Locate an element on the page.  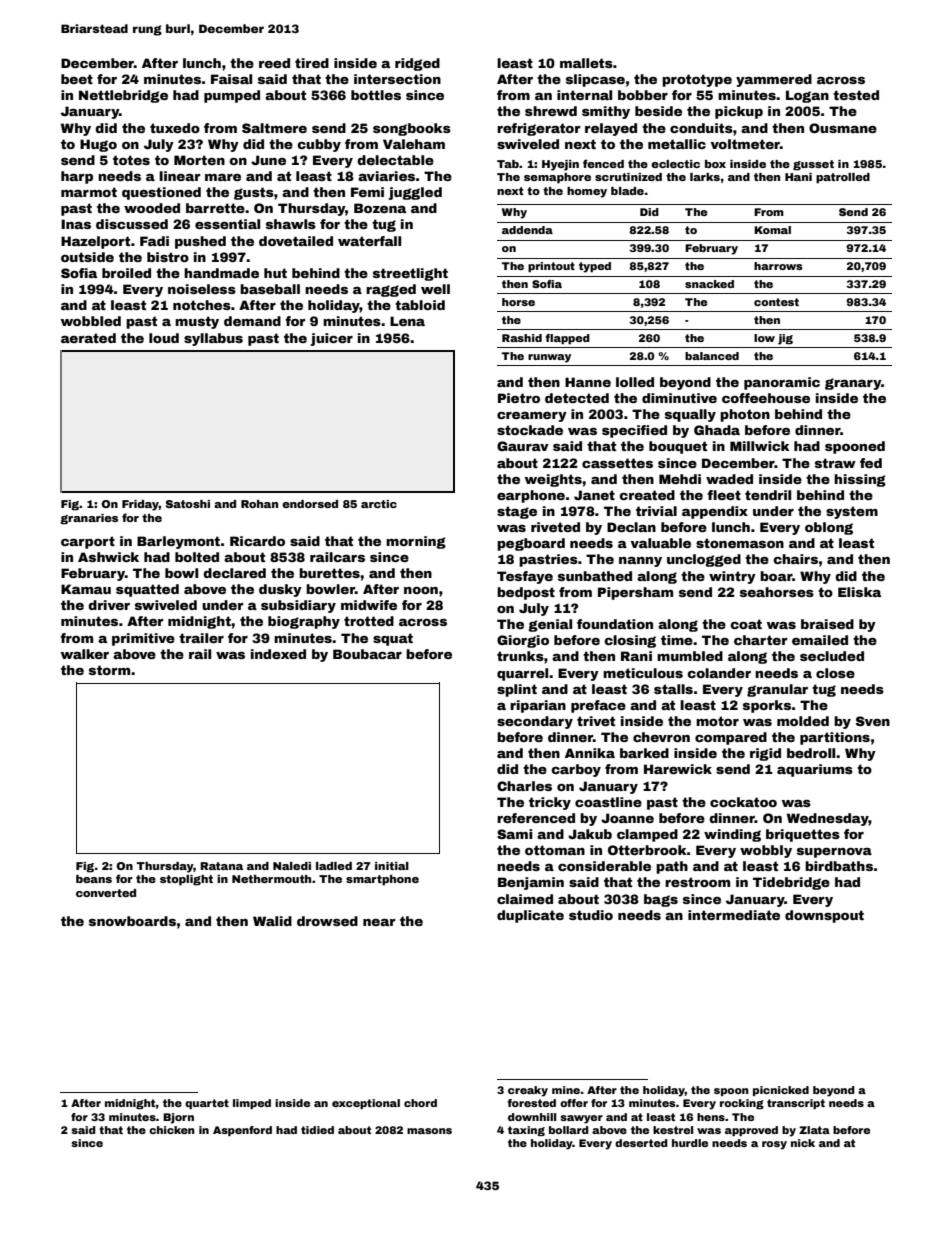
metallic is located at coordinates (677, 144).
